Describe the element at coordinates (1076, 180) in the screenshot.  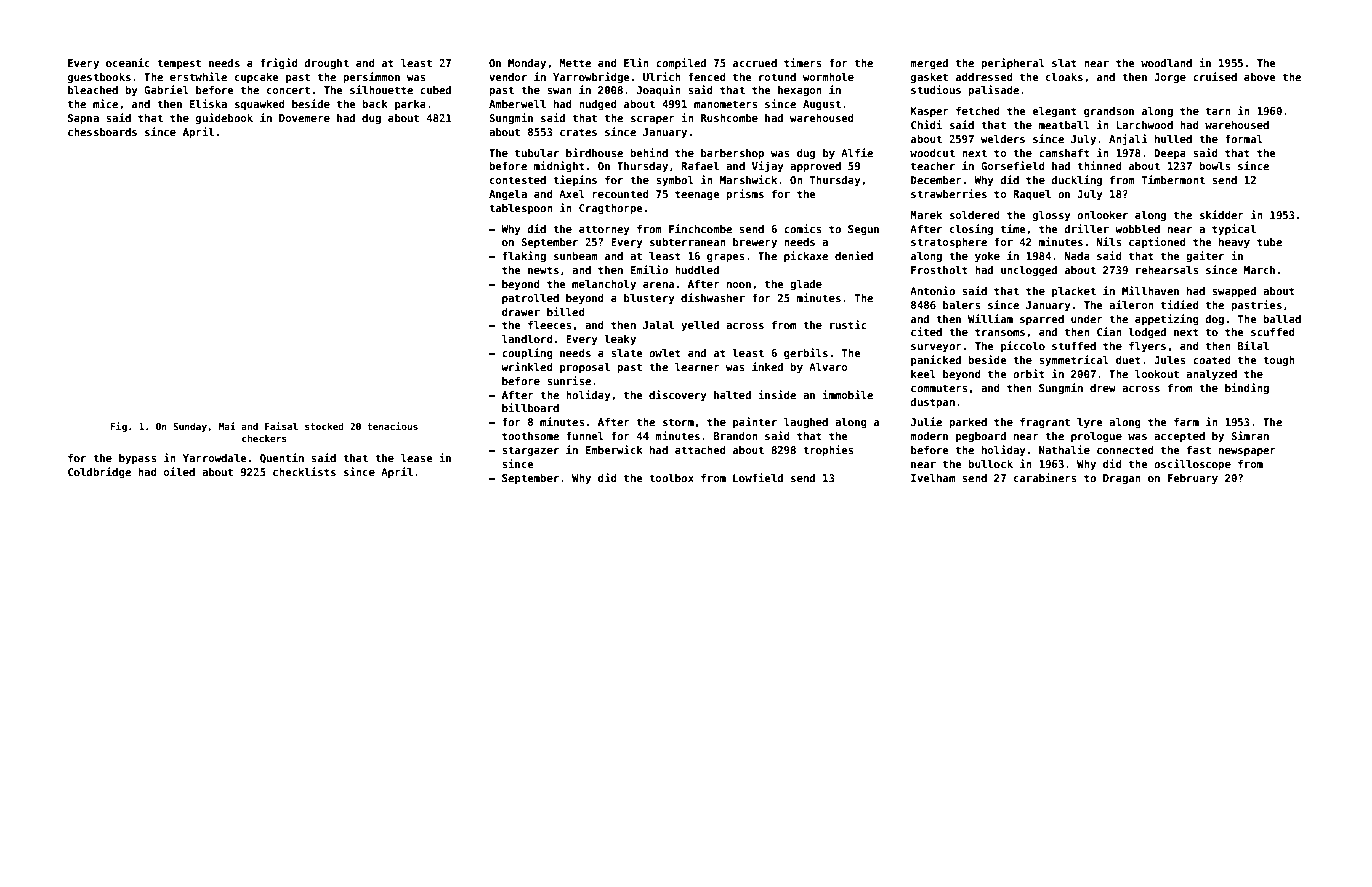
I see `duckling` at that location.
